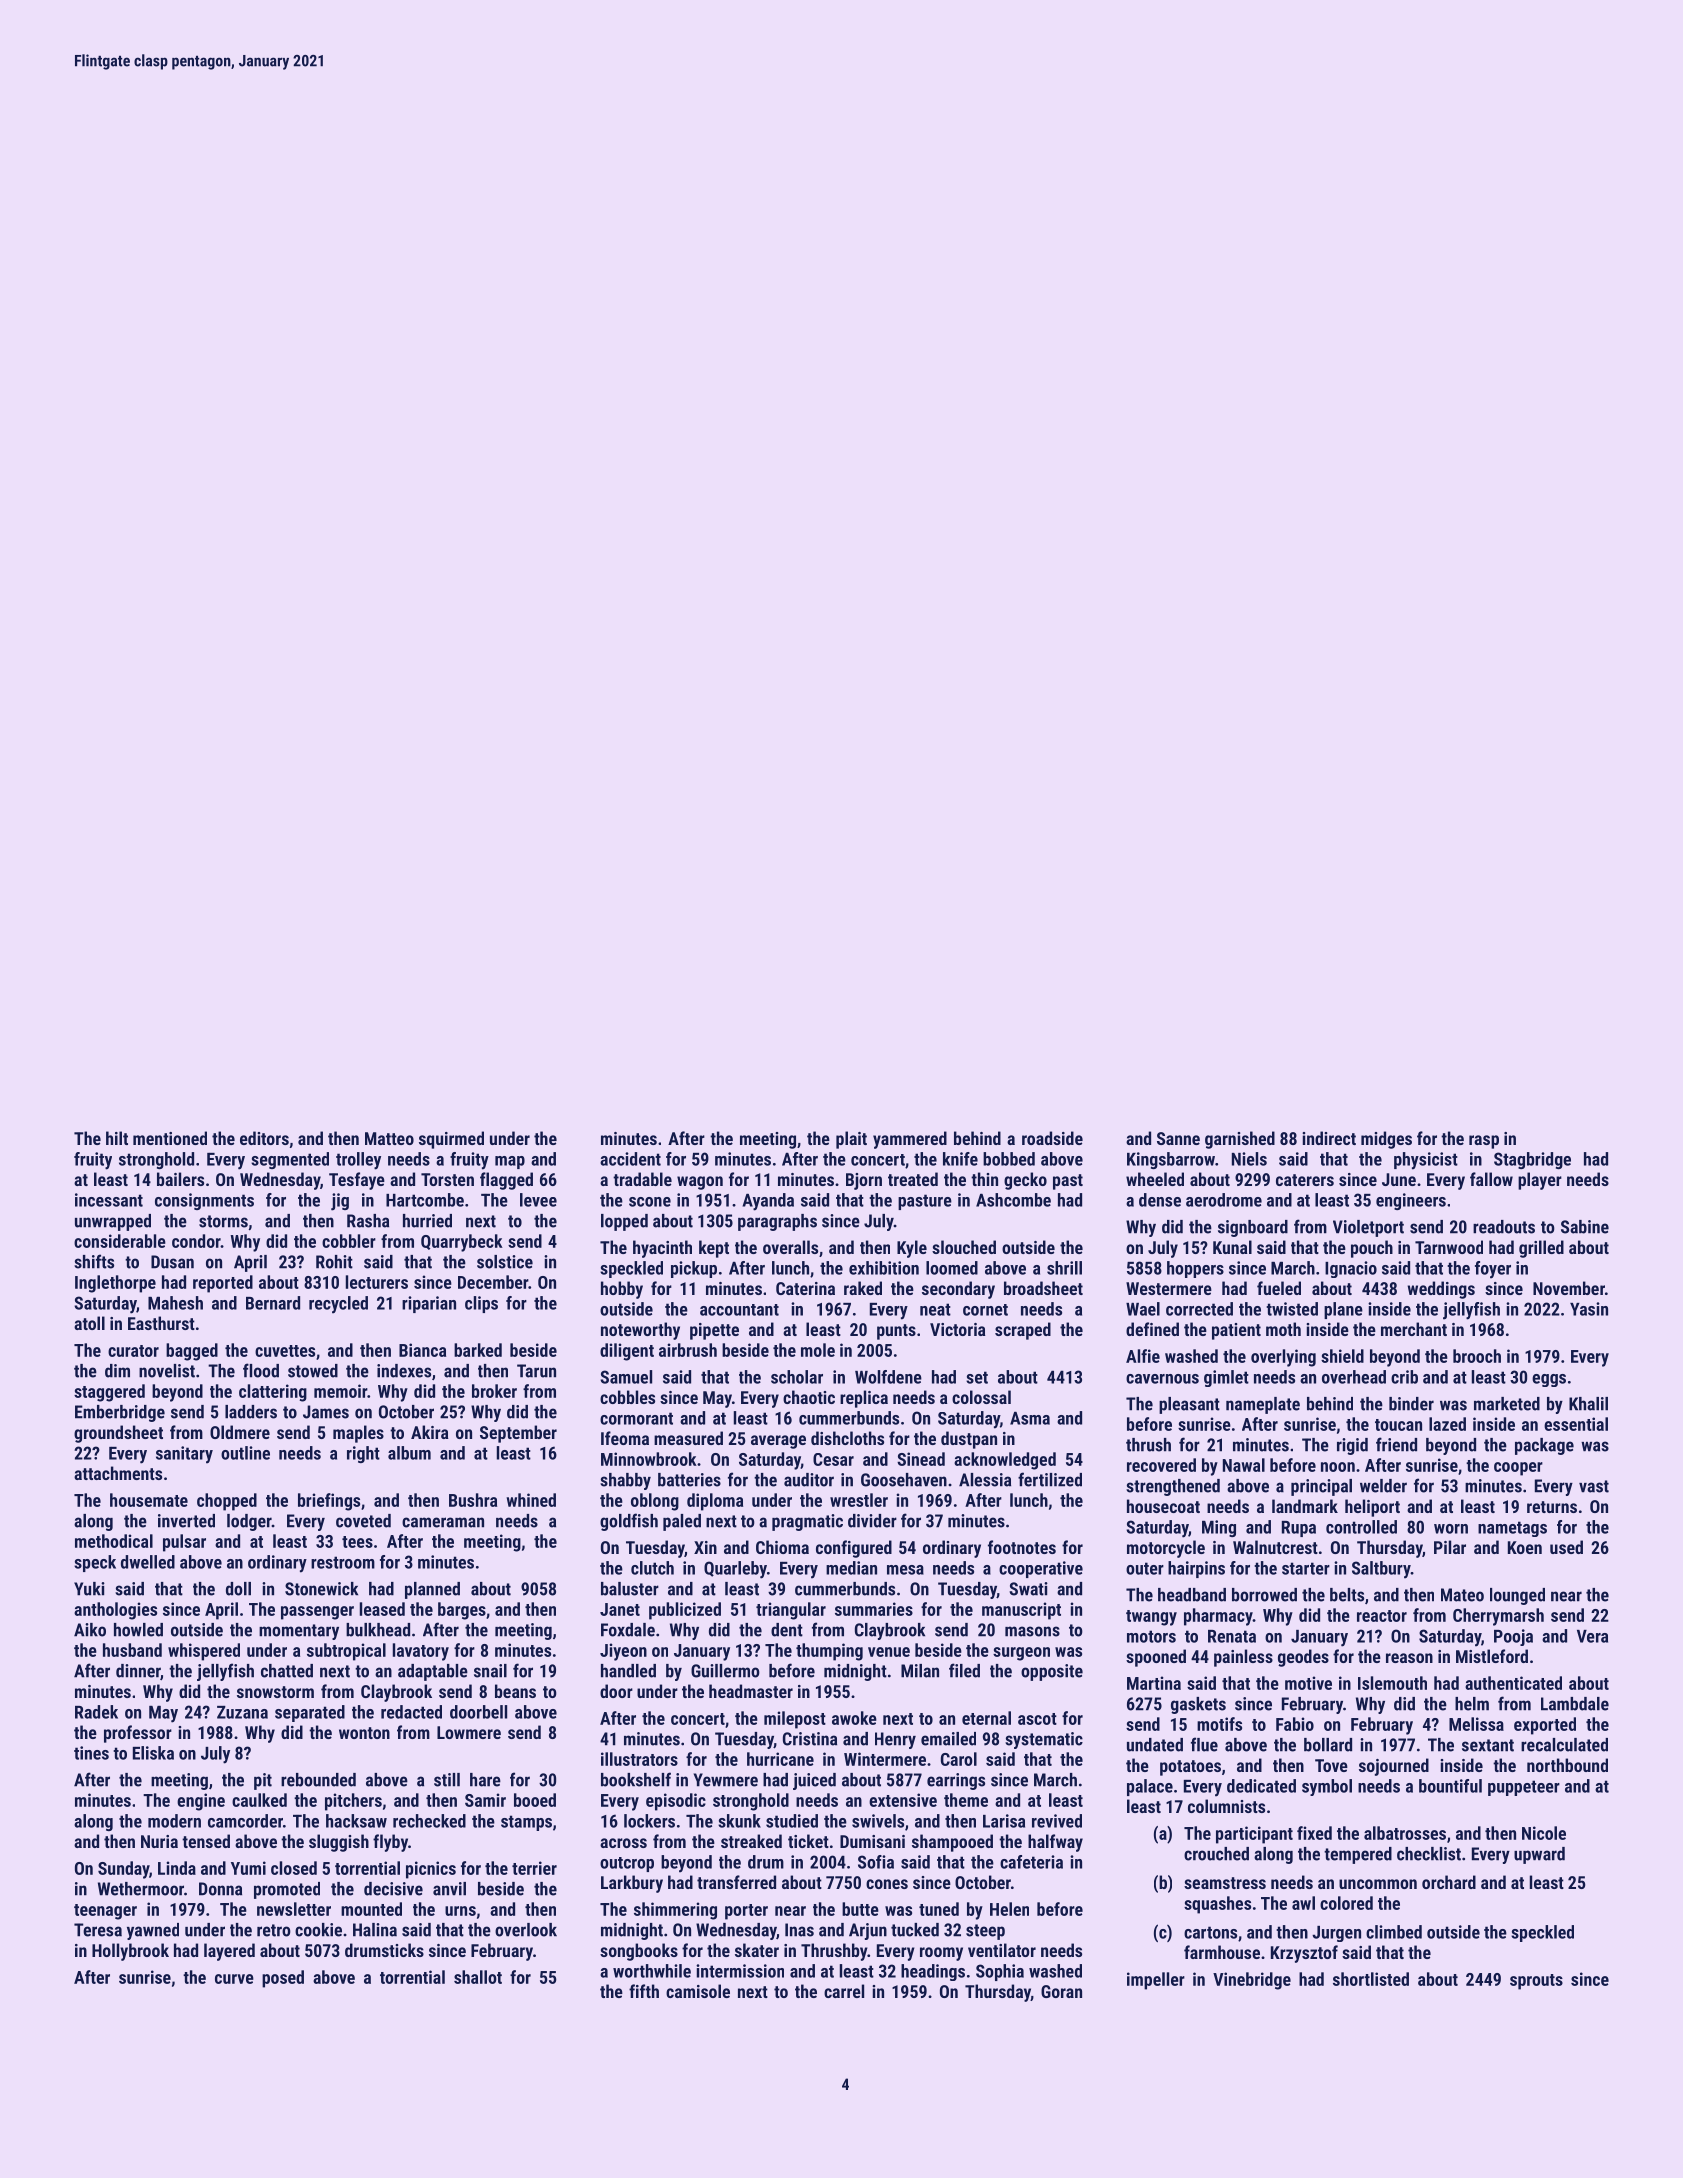  I want to click on Halina, so click(375, 1930).
